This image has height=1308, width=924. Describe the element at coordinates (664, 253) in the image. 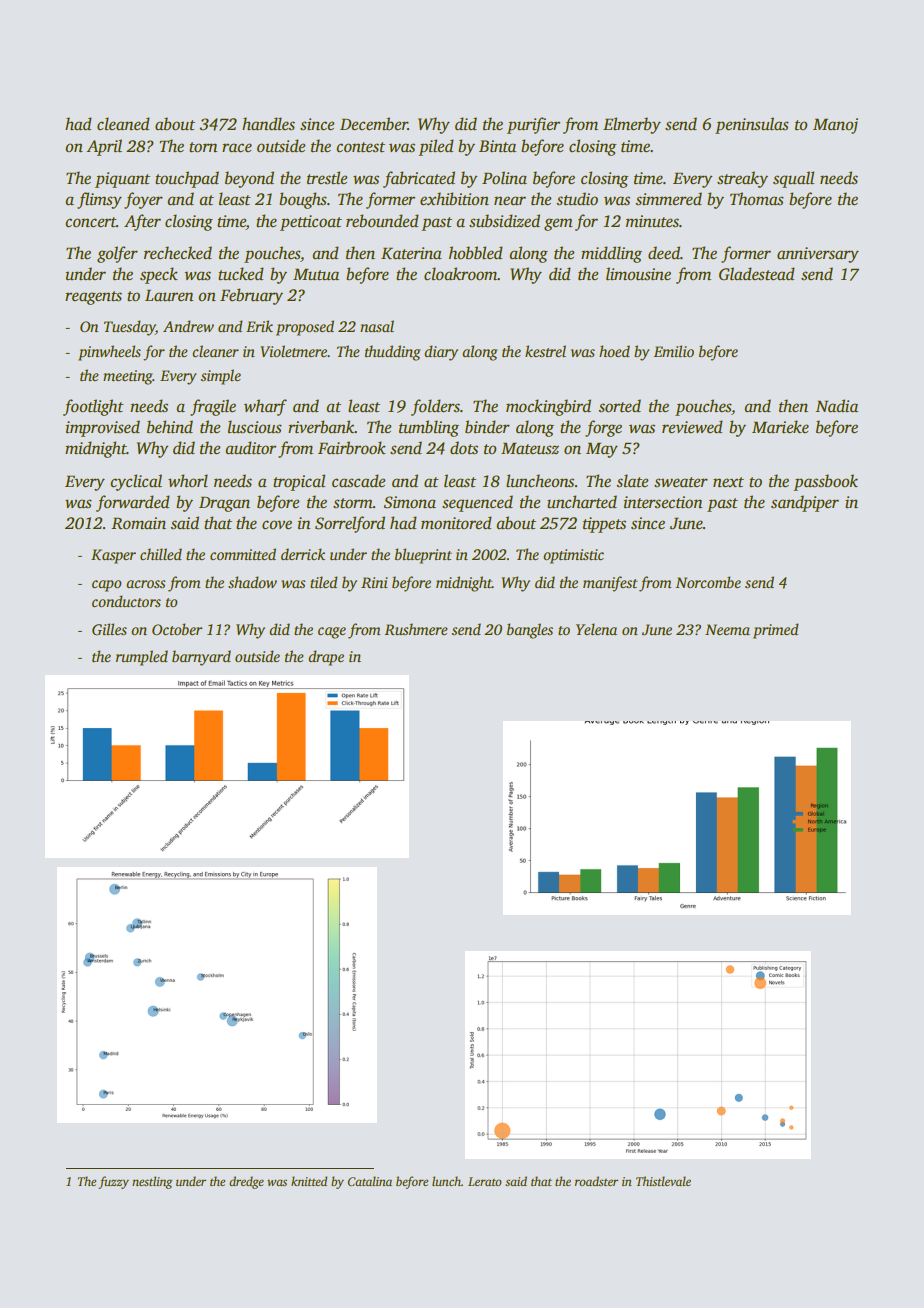

I see `deed` at that location.
